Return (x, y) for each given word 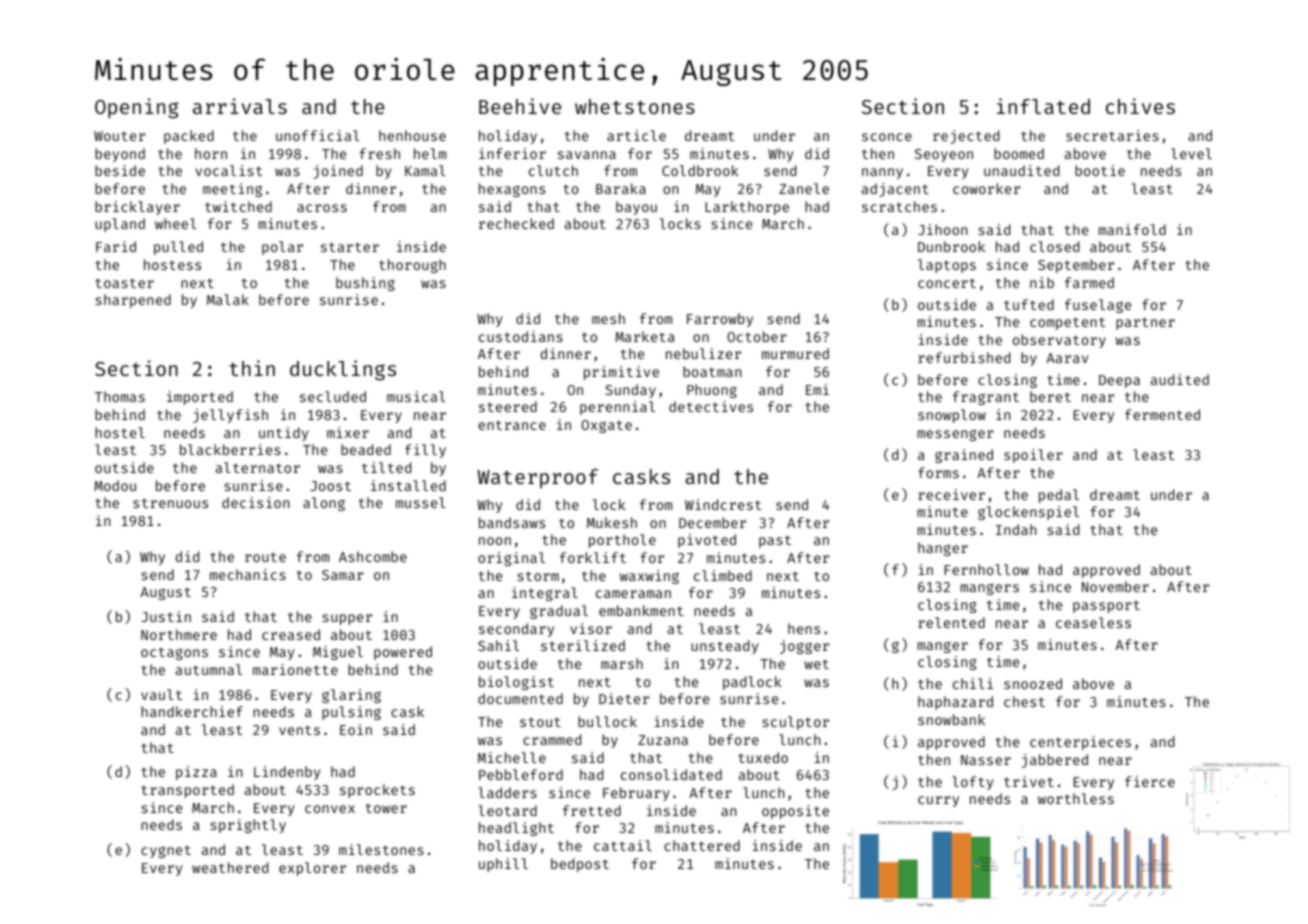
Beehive (520, 106)
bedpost (580, 865)
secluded (333, 396)
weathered (230, 867)
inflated (1043, 106)
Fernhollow (986, 569)
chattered (702, 845)
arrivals (240, 106)
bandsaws (512, 522)
